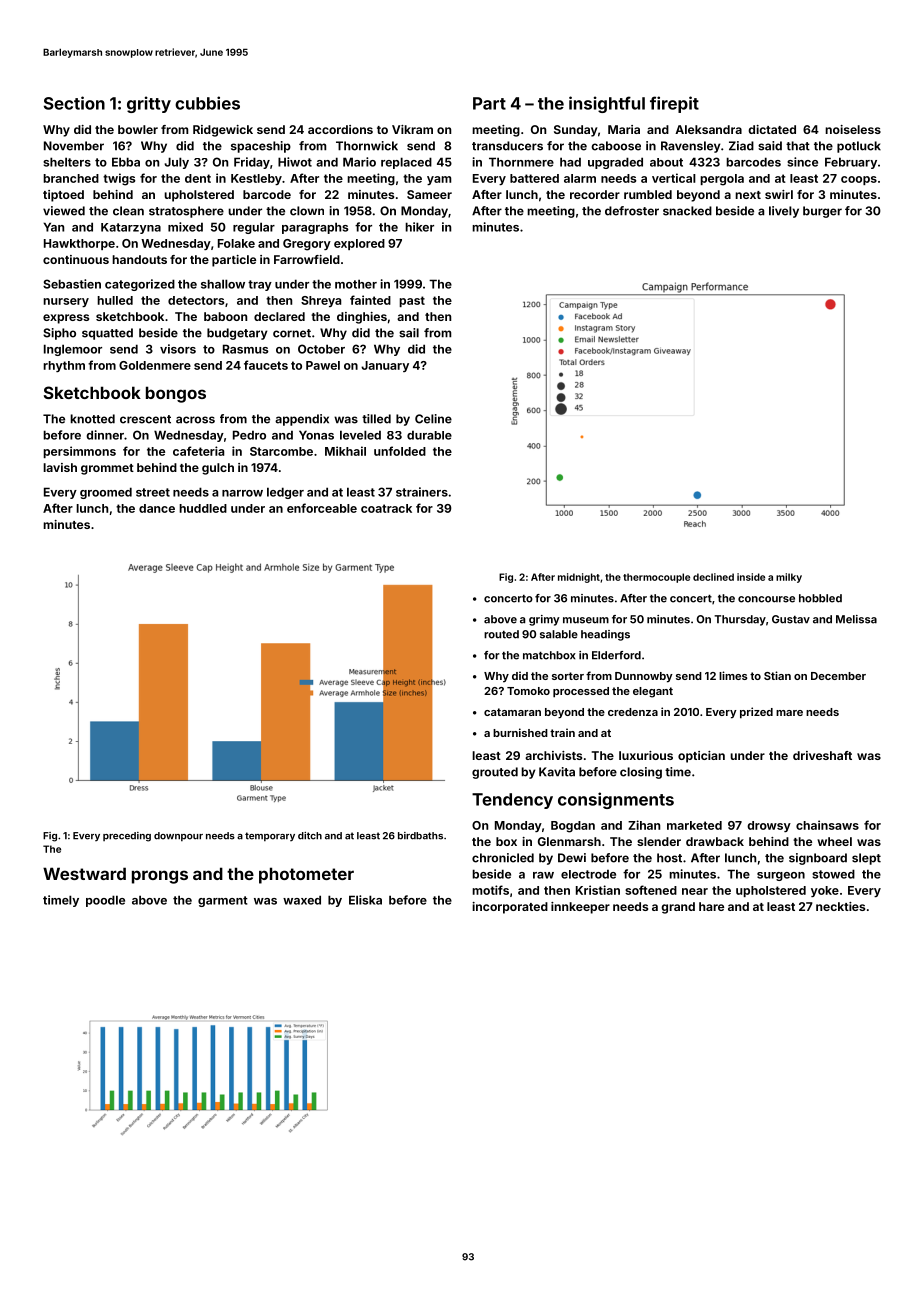 The image size is (924, 1308). Describe the element at coordinates (71, 178) in the screenshot. I see `branched` at that location.
